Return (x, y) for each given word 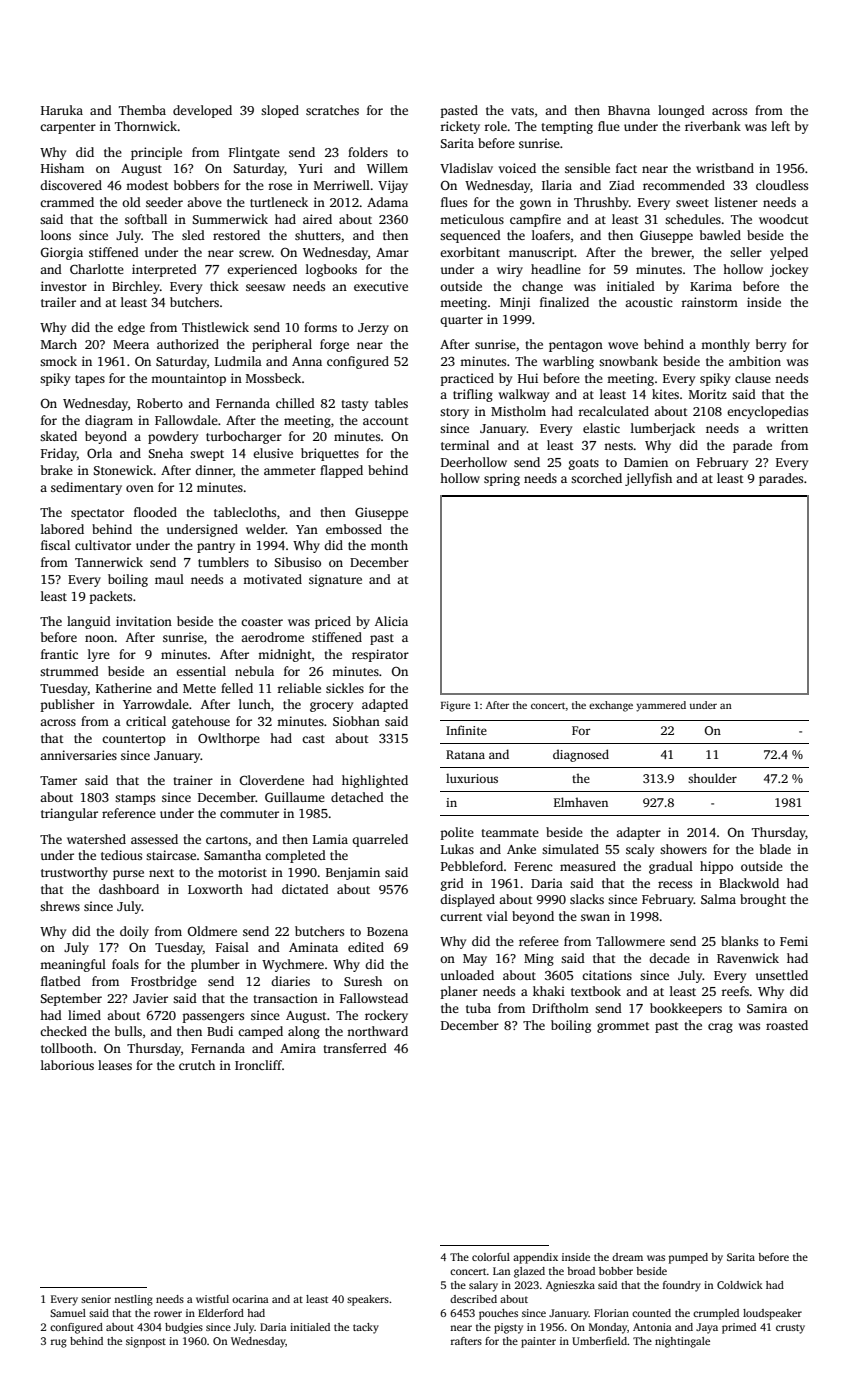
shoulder (712, 778)
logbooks (331, 270)
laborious (67, 1065)
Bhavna (629, 110)
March (59, 344)
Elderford (221, 1313)
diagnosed (581, 755)
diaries (290, 981)
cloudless (782, 185)
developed (202, 111)
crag (720, 1028)
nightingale (682, 1342)
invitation (144, 621)
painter (538, 1342)
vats (522, 111)
